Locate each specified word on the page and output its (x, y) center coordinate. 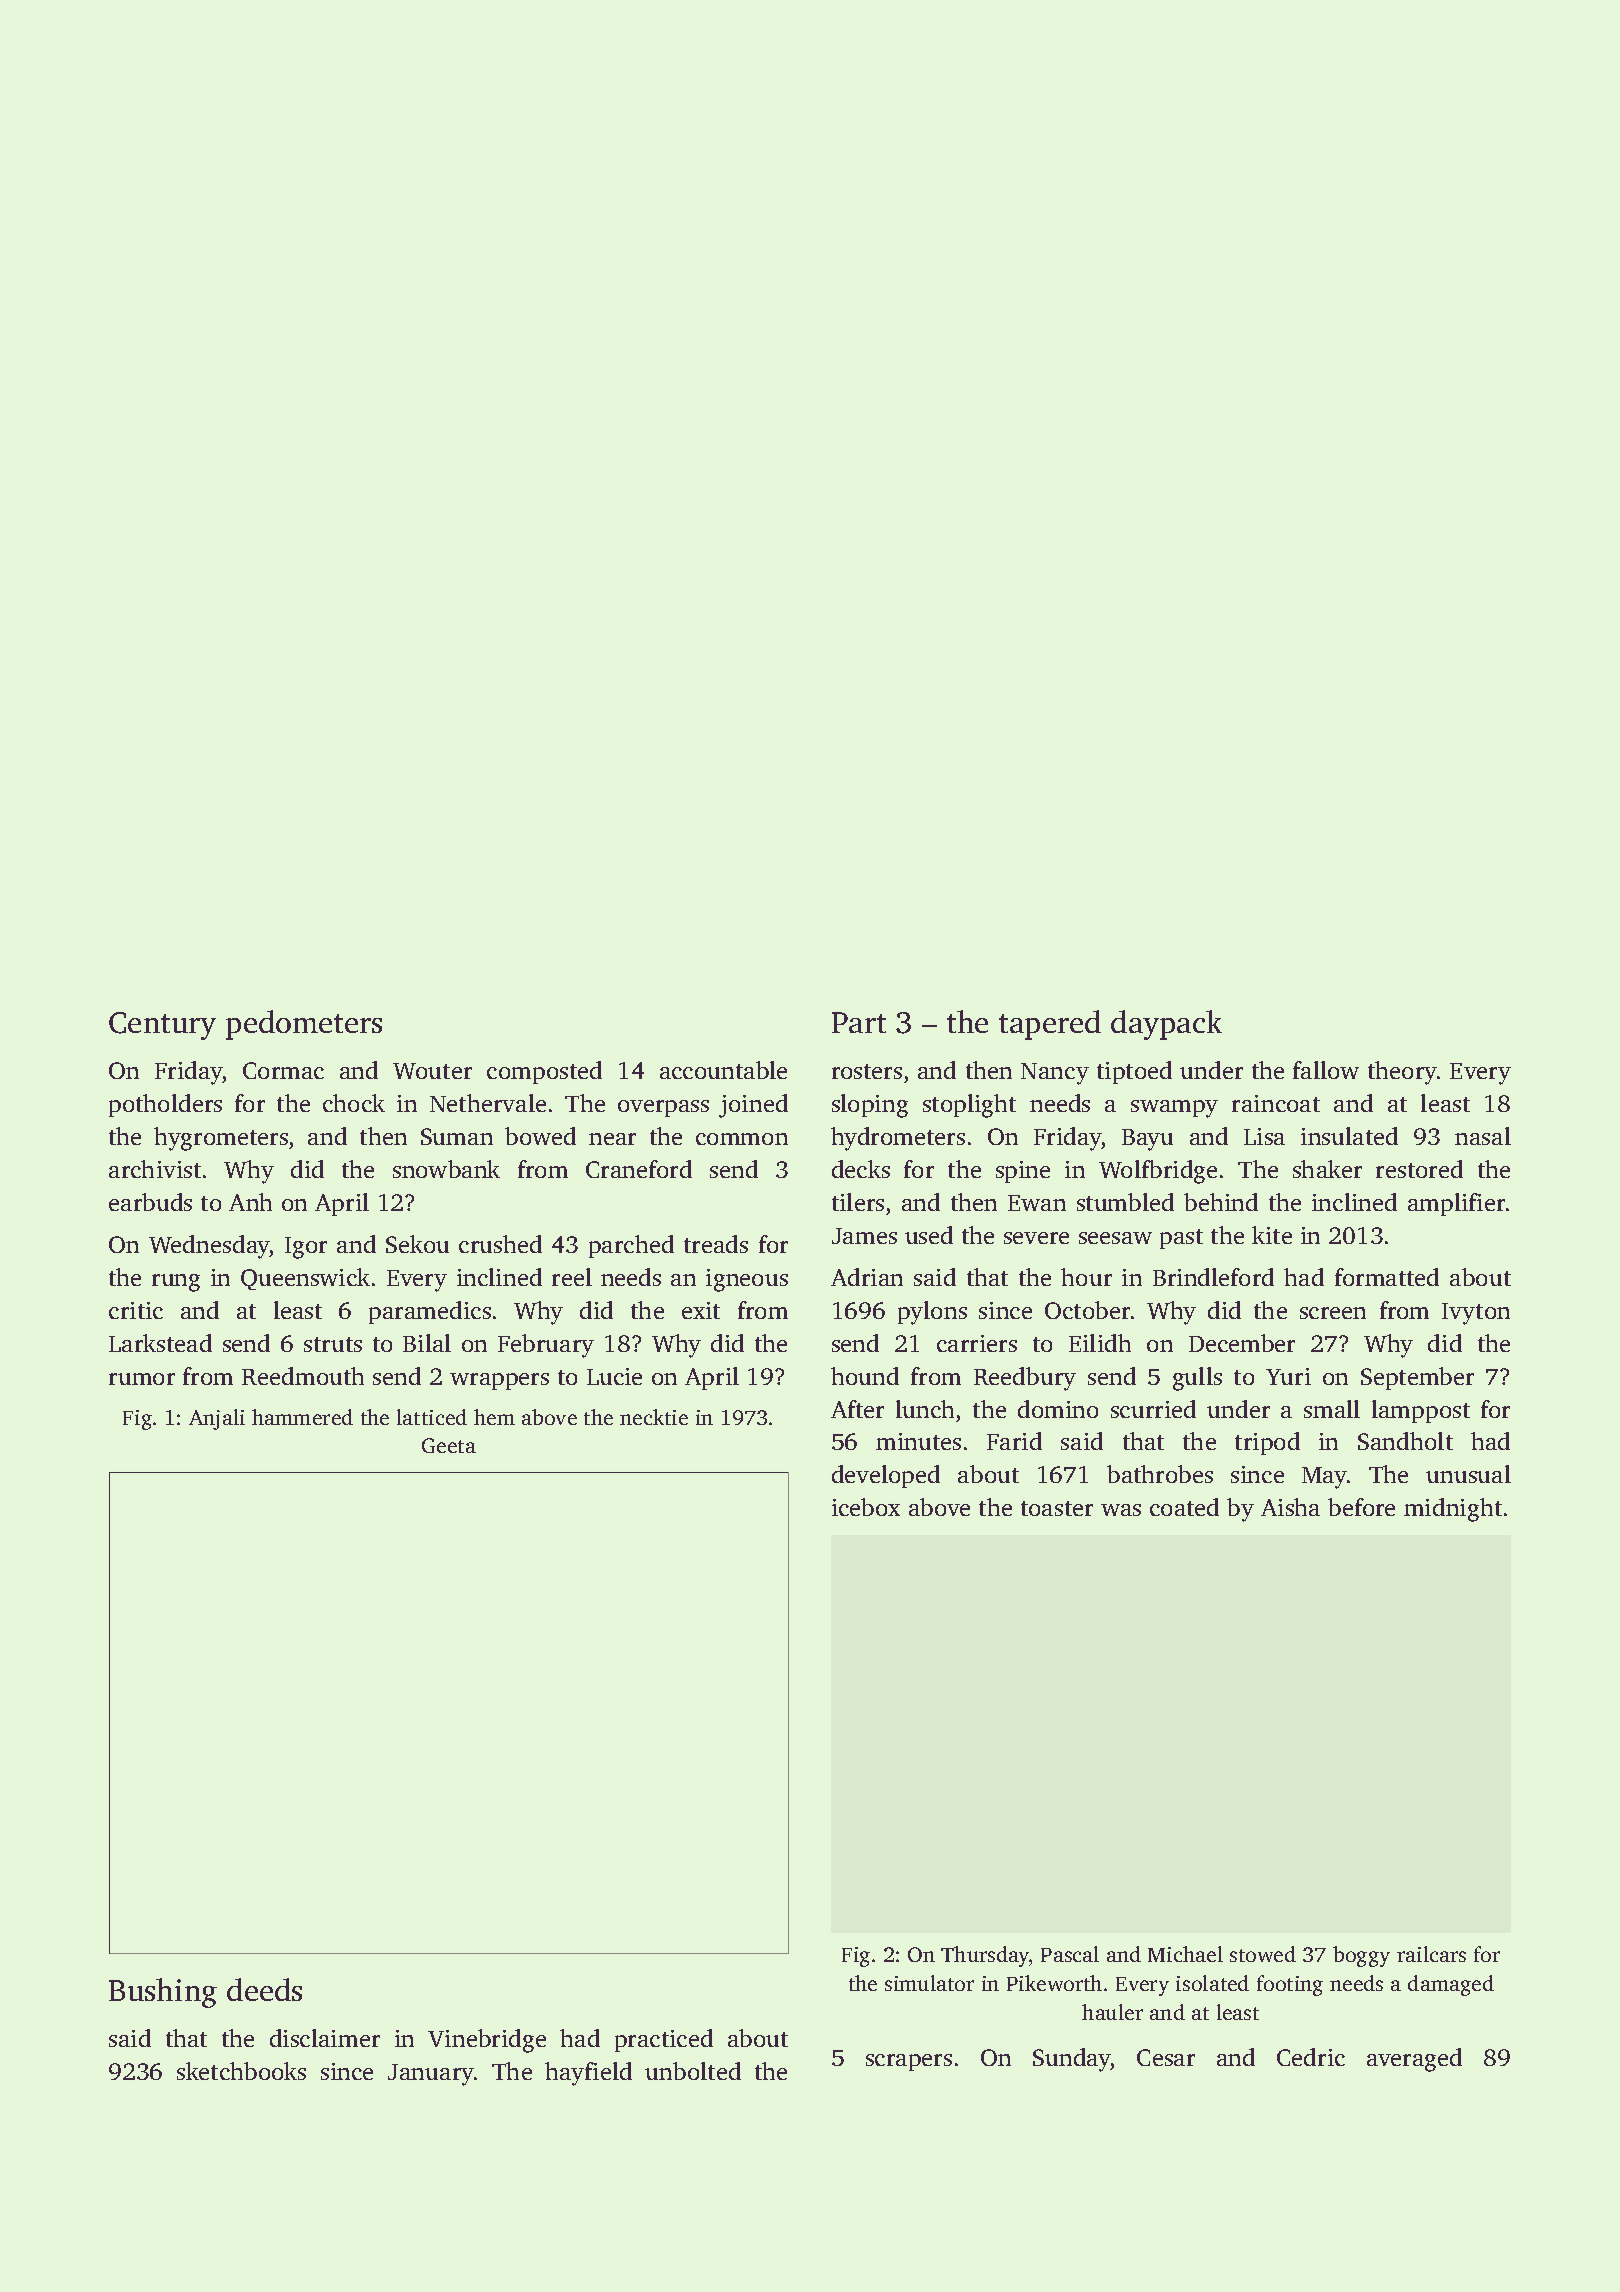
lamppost (1421, 1411)
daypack (1166, 1025)
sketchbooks (241, 2071)
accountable (723, 1070)
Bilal (427, 1343)
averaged (1414, 2060)
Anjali (217, 1419)
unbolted (693, 2071)
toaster (1057, 1508)
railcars (1431, 1954)
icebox (866, 1507)
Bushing (163, 1993)
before (1361, 1507)
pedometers (304, 1025)
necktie (654, 1417)
